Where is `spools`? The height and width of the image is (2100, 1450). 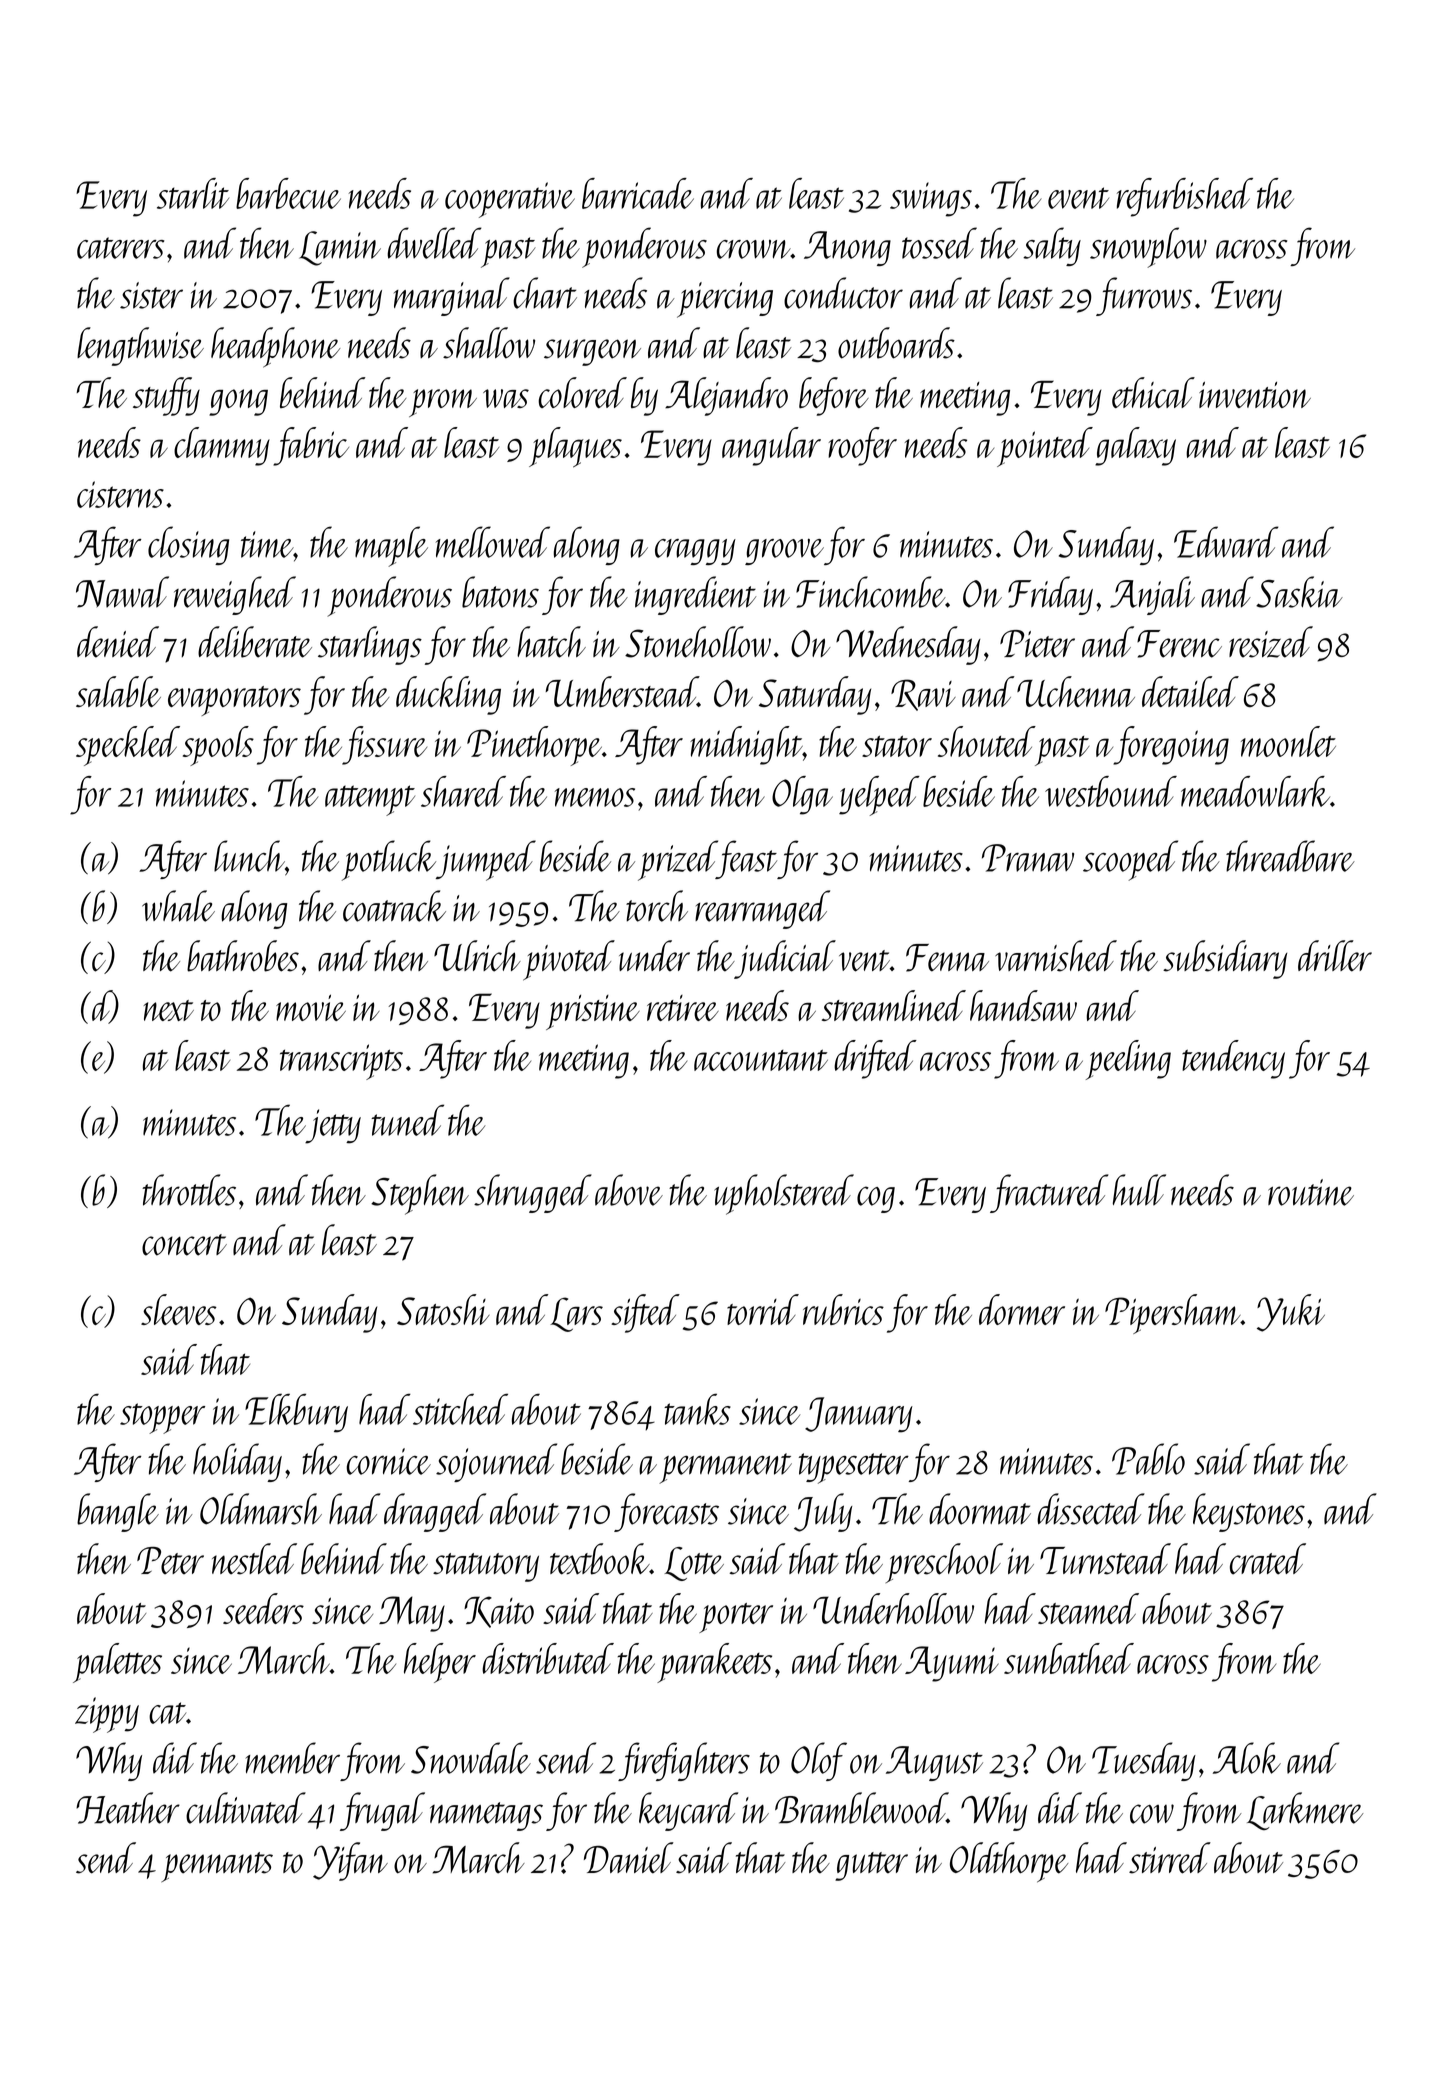
spools is located at coordinates (218, 746).
